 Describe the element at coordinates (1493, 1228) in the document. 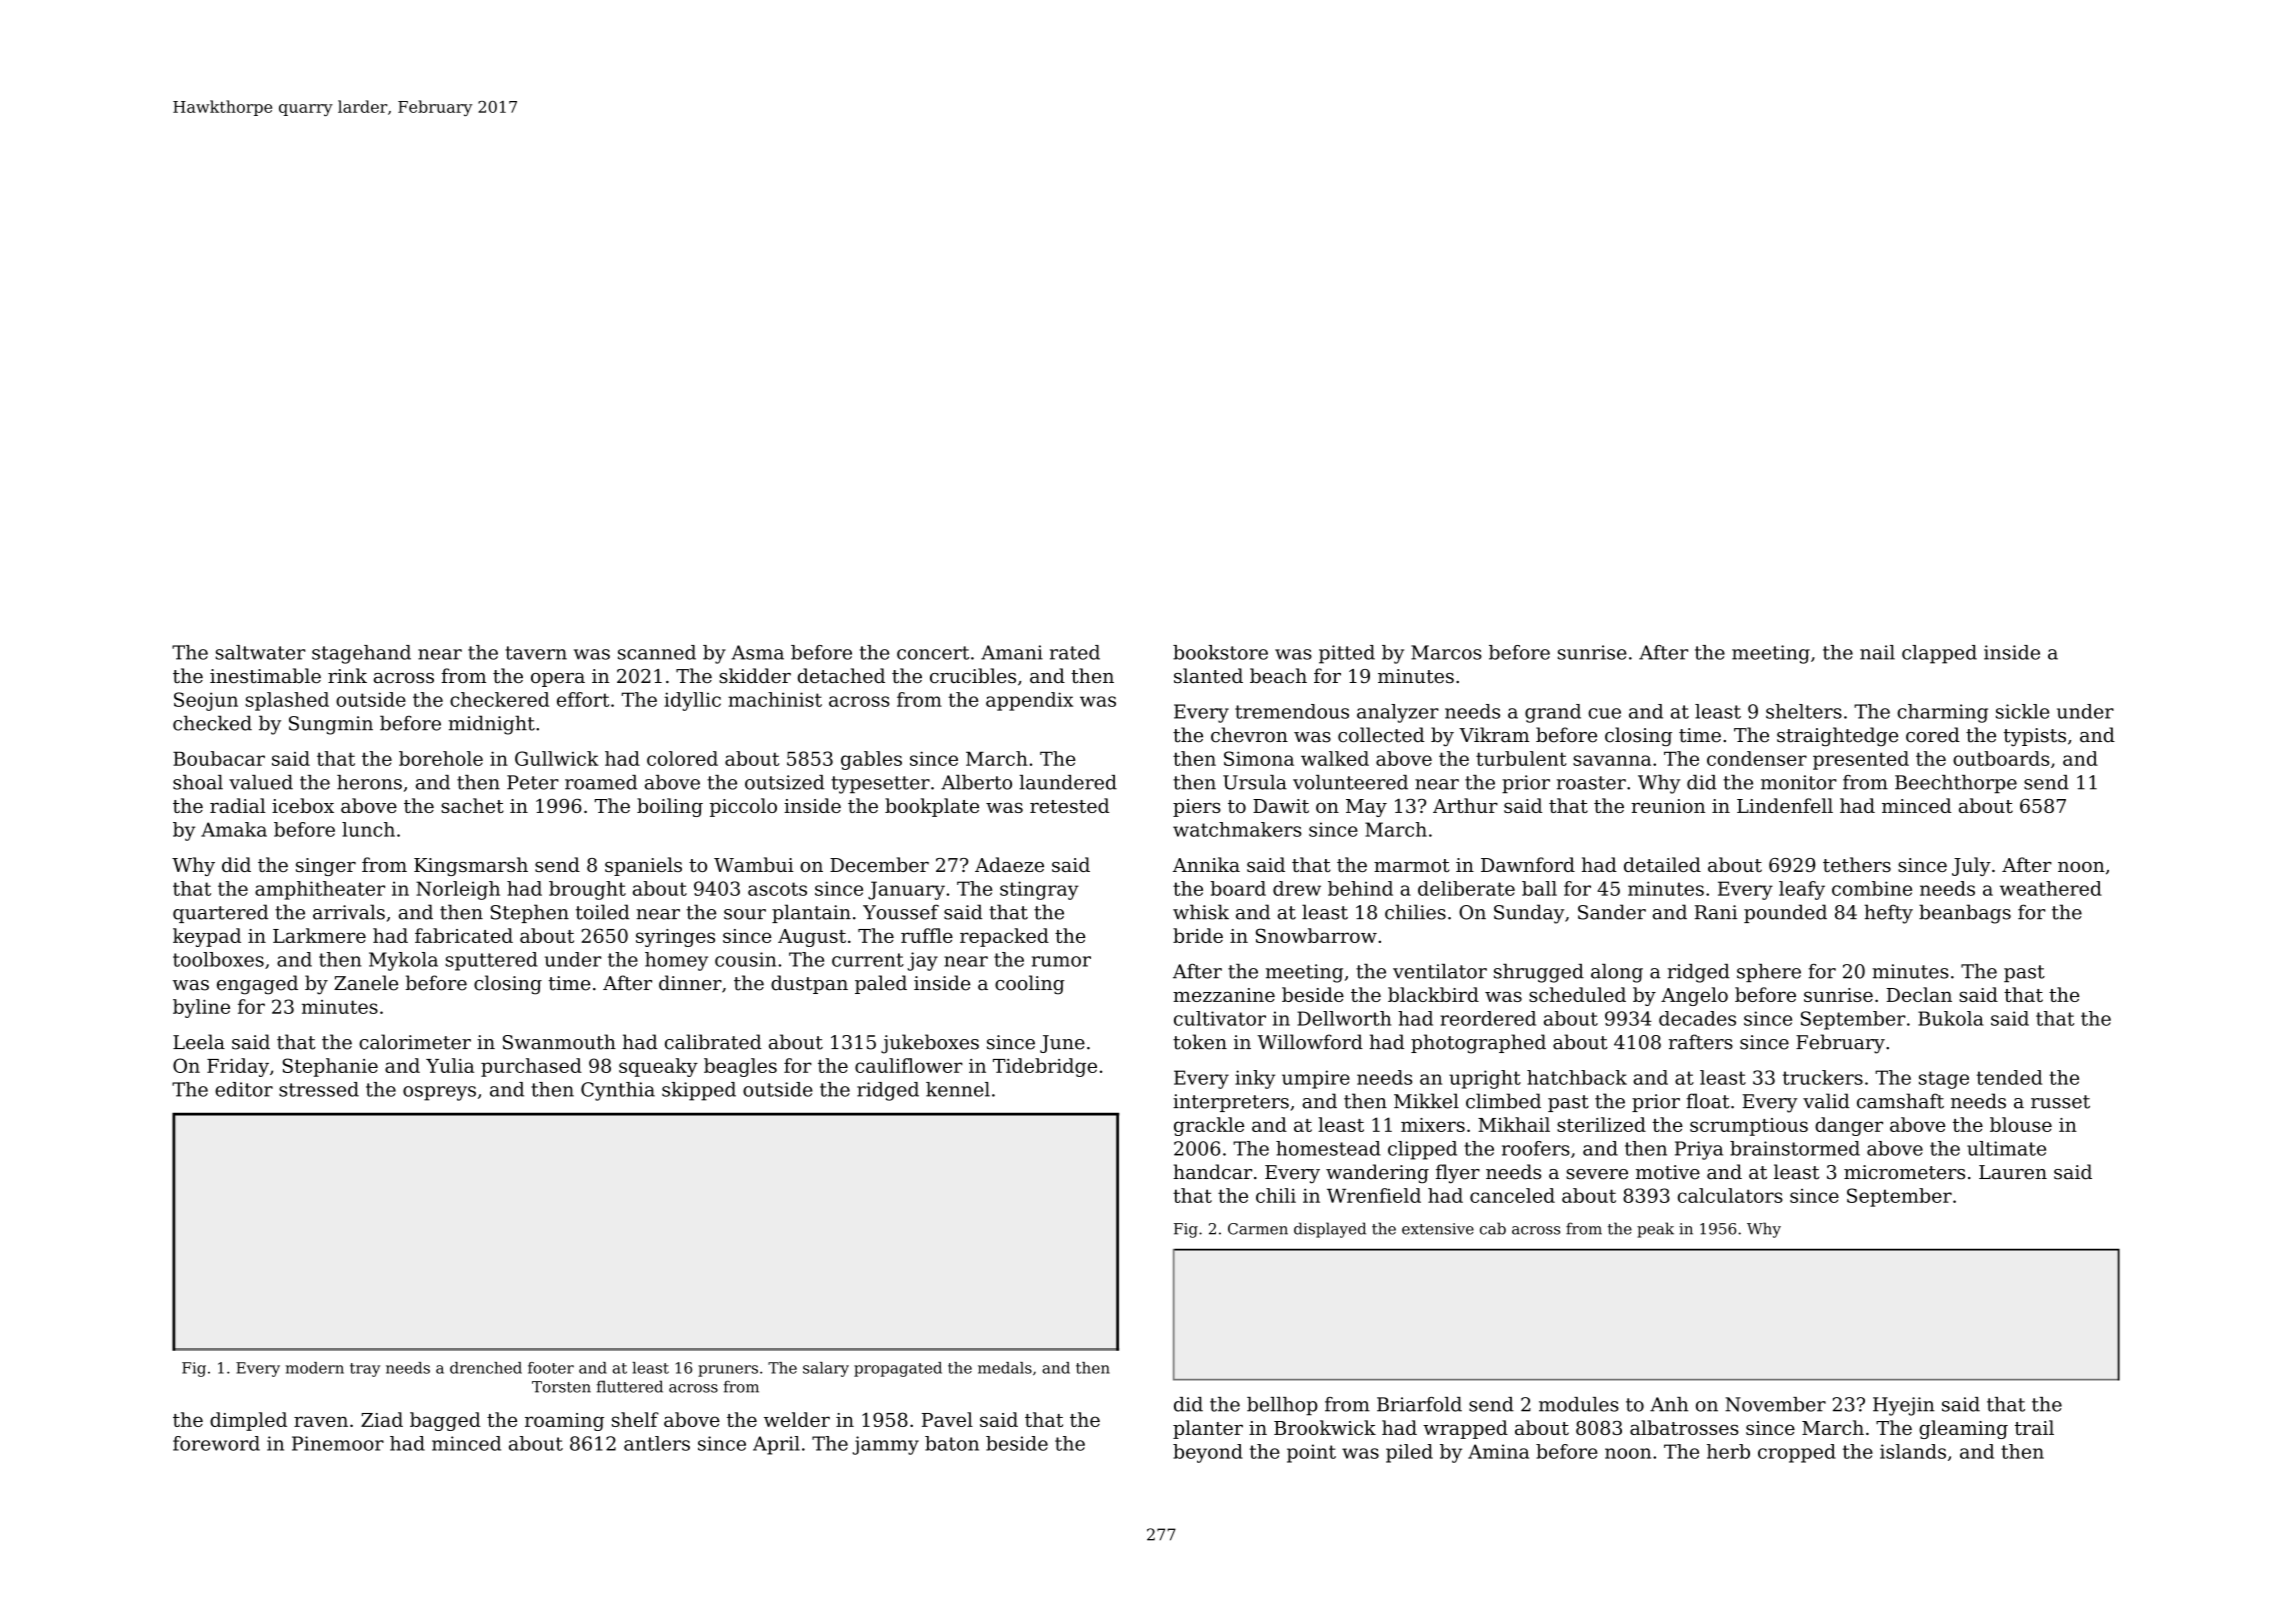

I see `cab` at that location.
